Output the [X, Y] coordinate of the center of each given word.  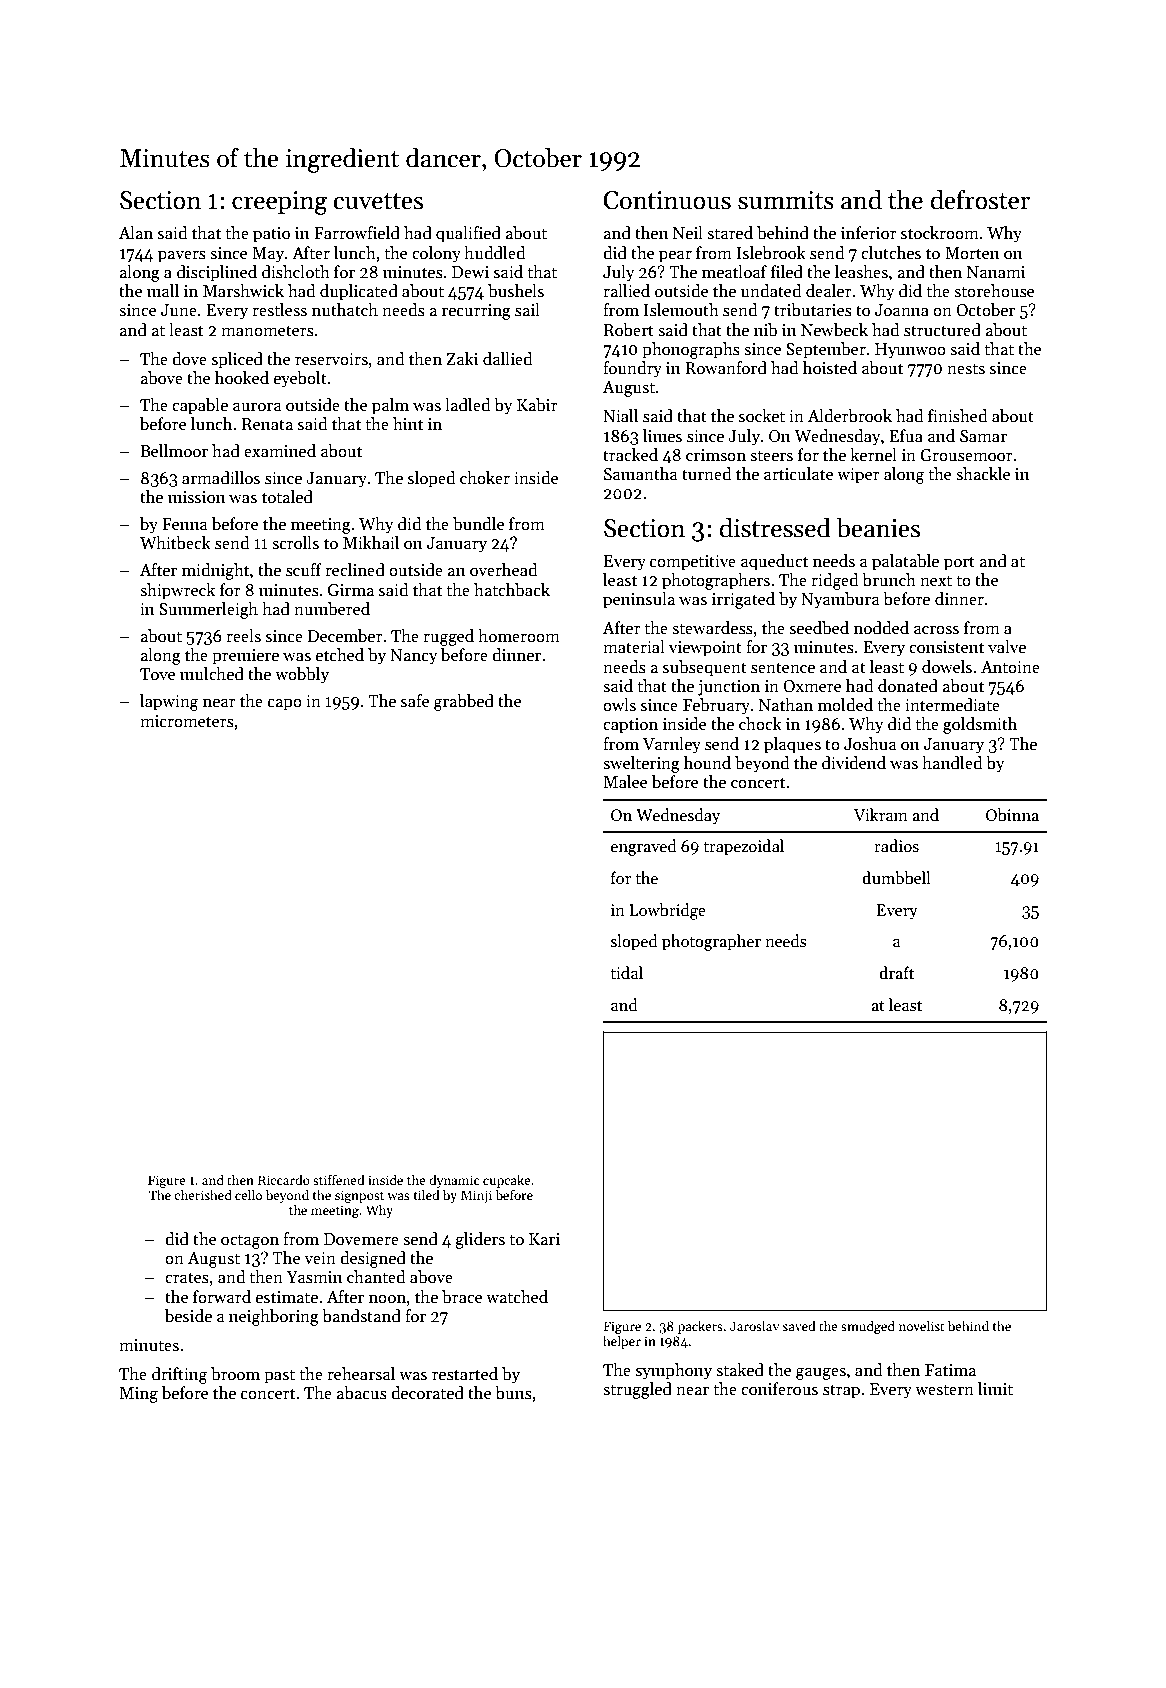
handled [952, 763]
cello [248, 1194]
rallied [626, 291]
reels [243, 636]
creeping [280, 203]
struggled [637, 1390]
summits [786, 200]
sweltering [641, 764]
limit [995, 1388]
